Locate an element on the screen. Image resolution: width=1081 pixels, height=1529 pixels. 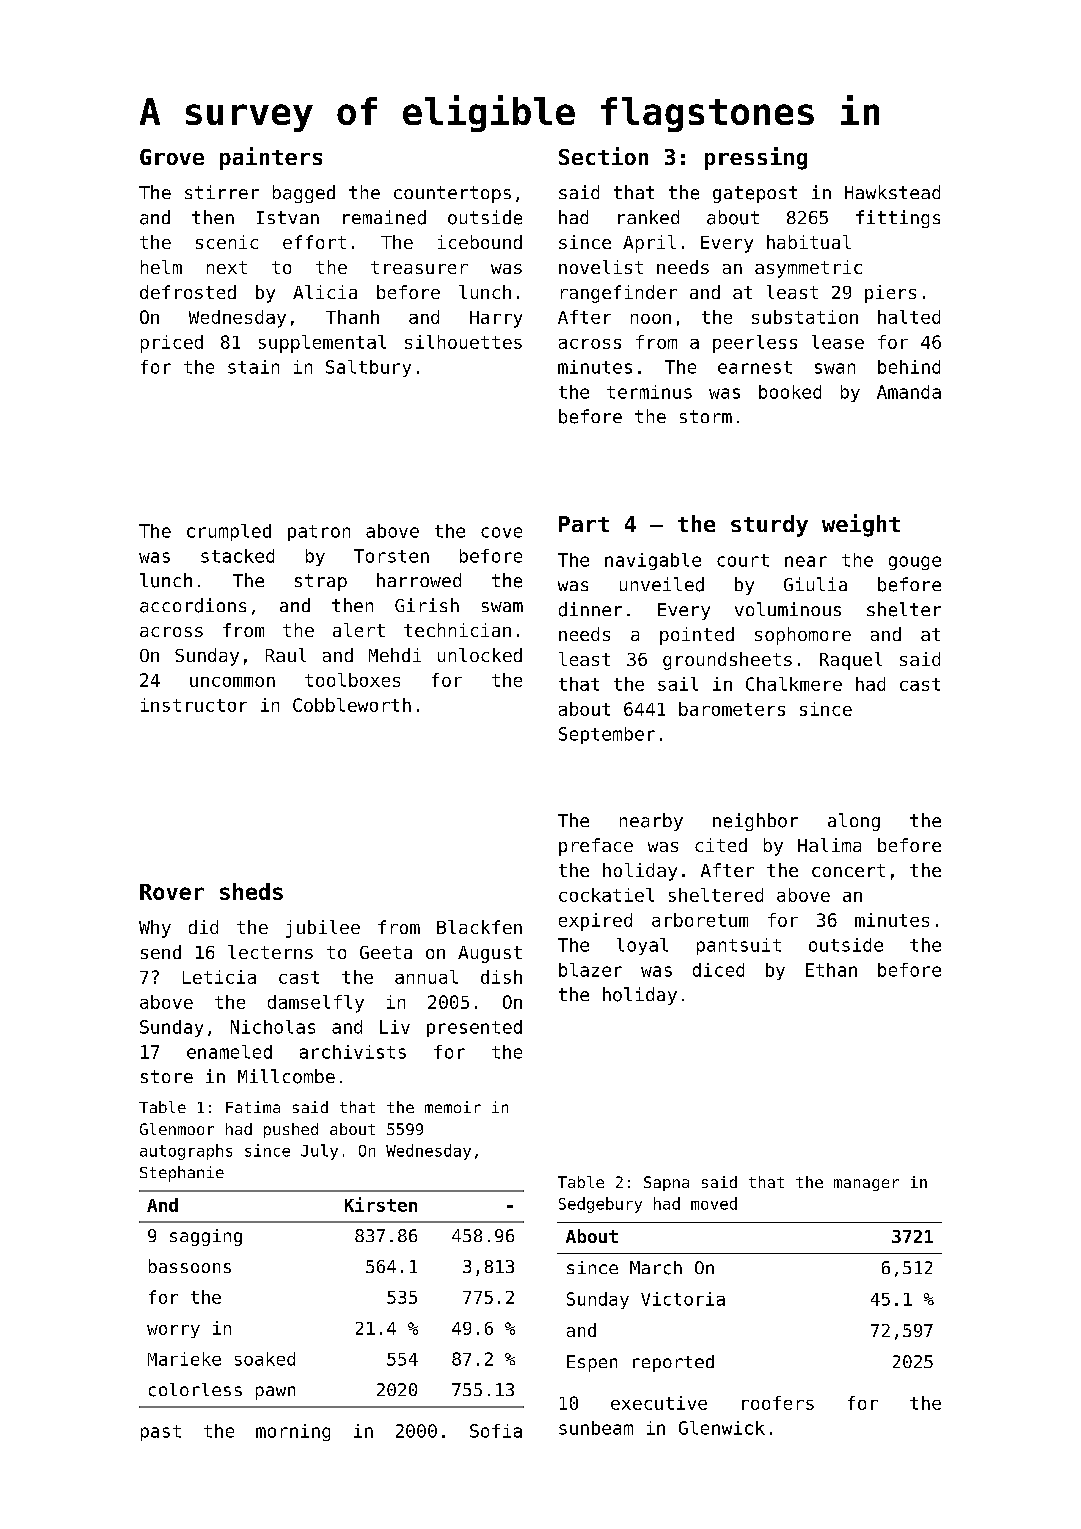
booked is located at coordinates (790, 392).
